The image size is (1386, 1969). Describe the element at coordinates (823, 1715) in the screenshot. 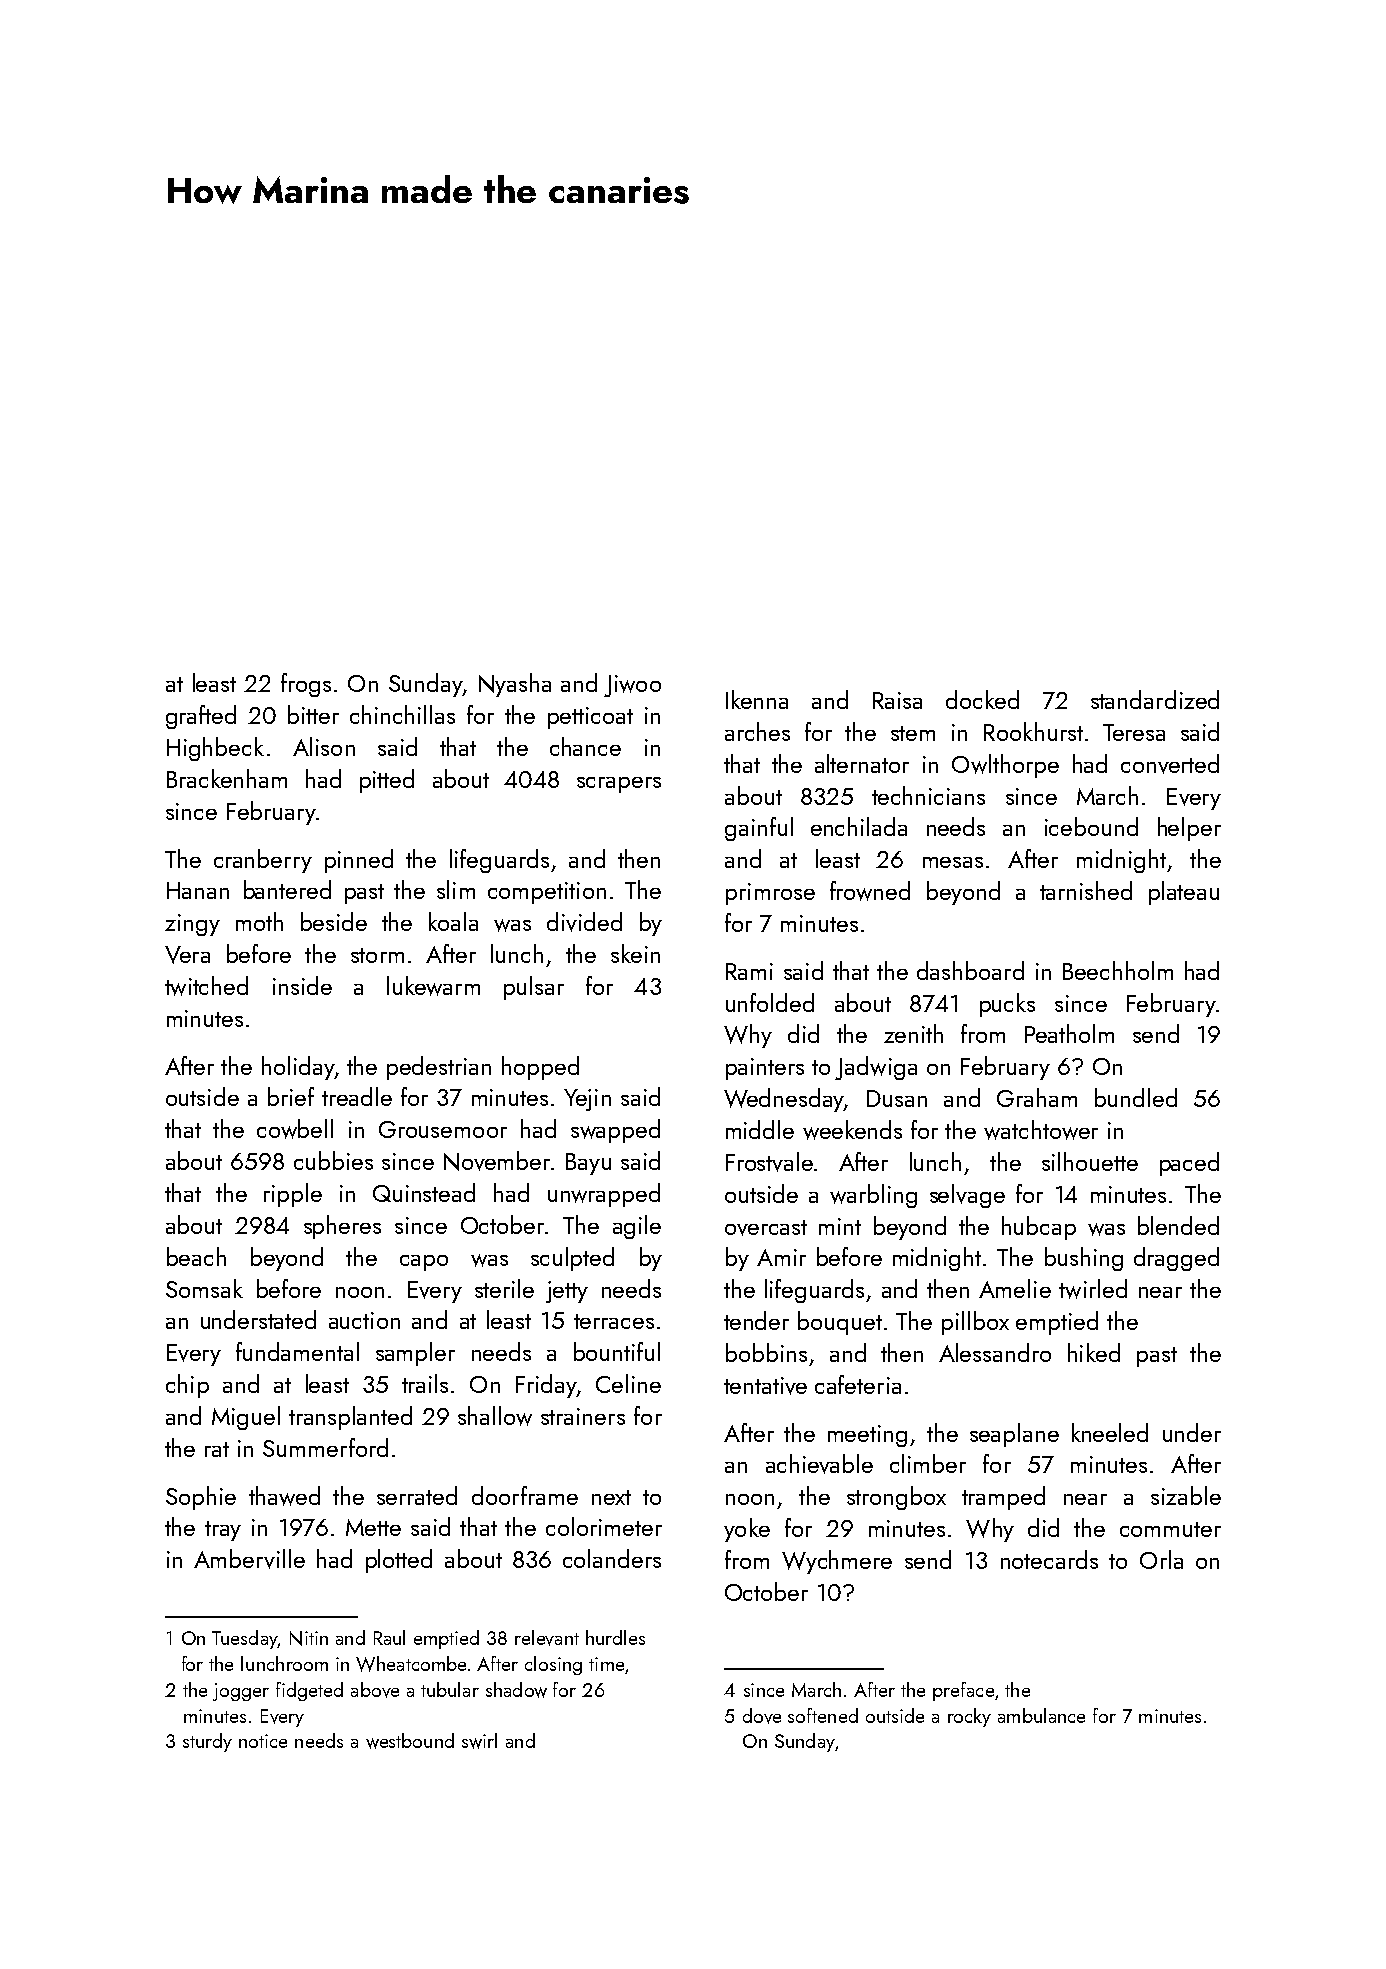

I see `softened` at that location.
